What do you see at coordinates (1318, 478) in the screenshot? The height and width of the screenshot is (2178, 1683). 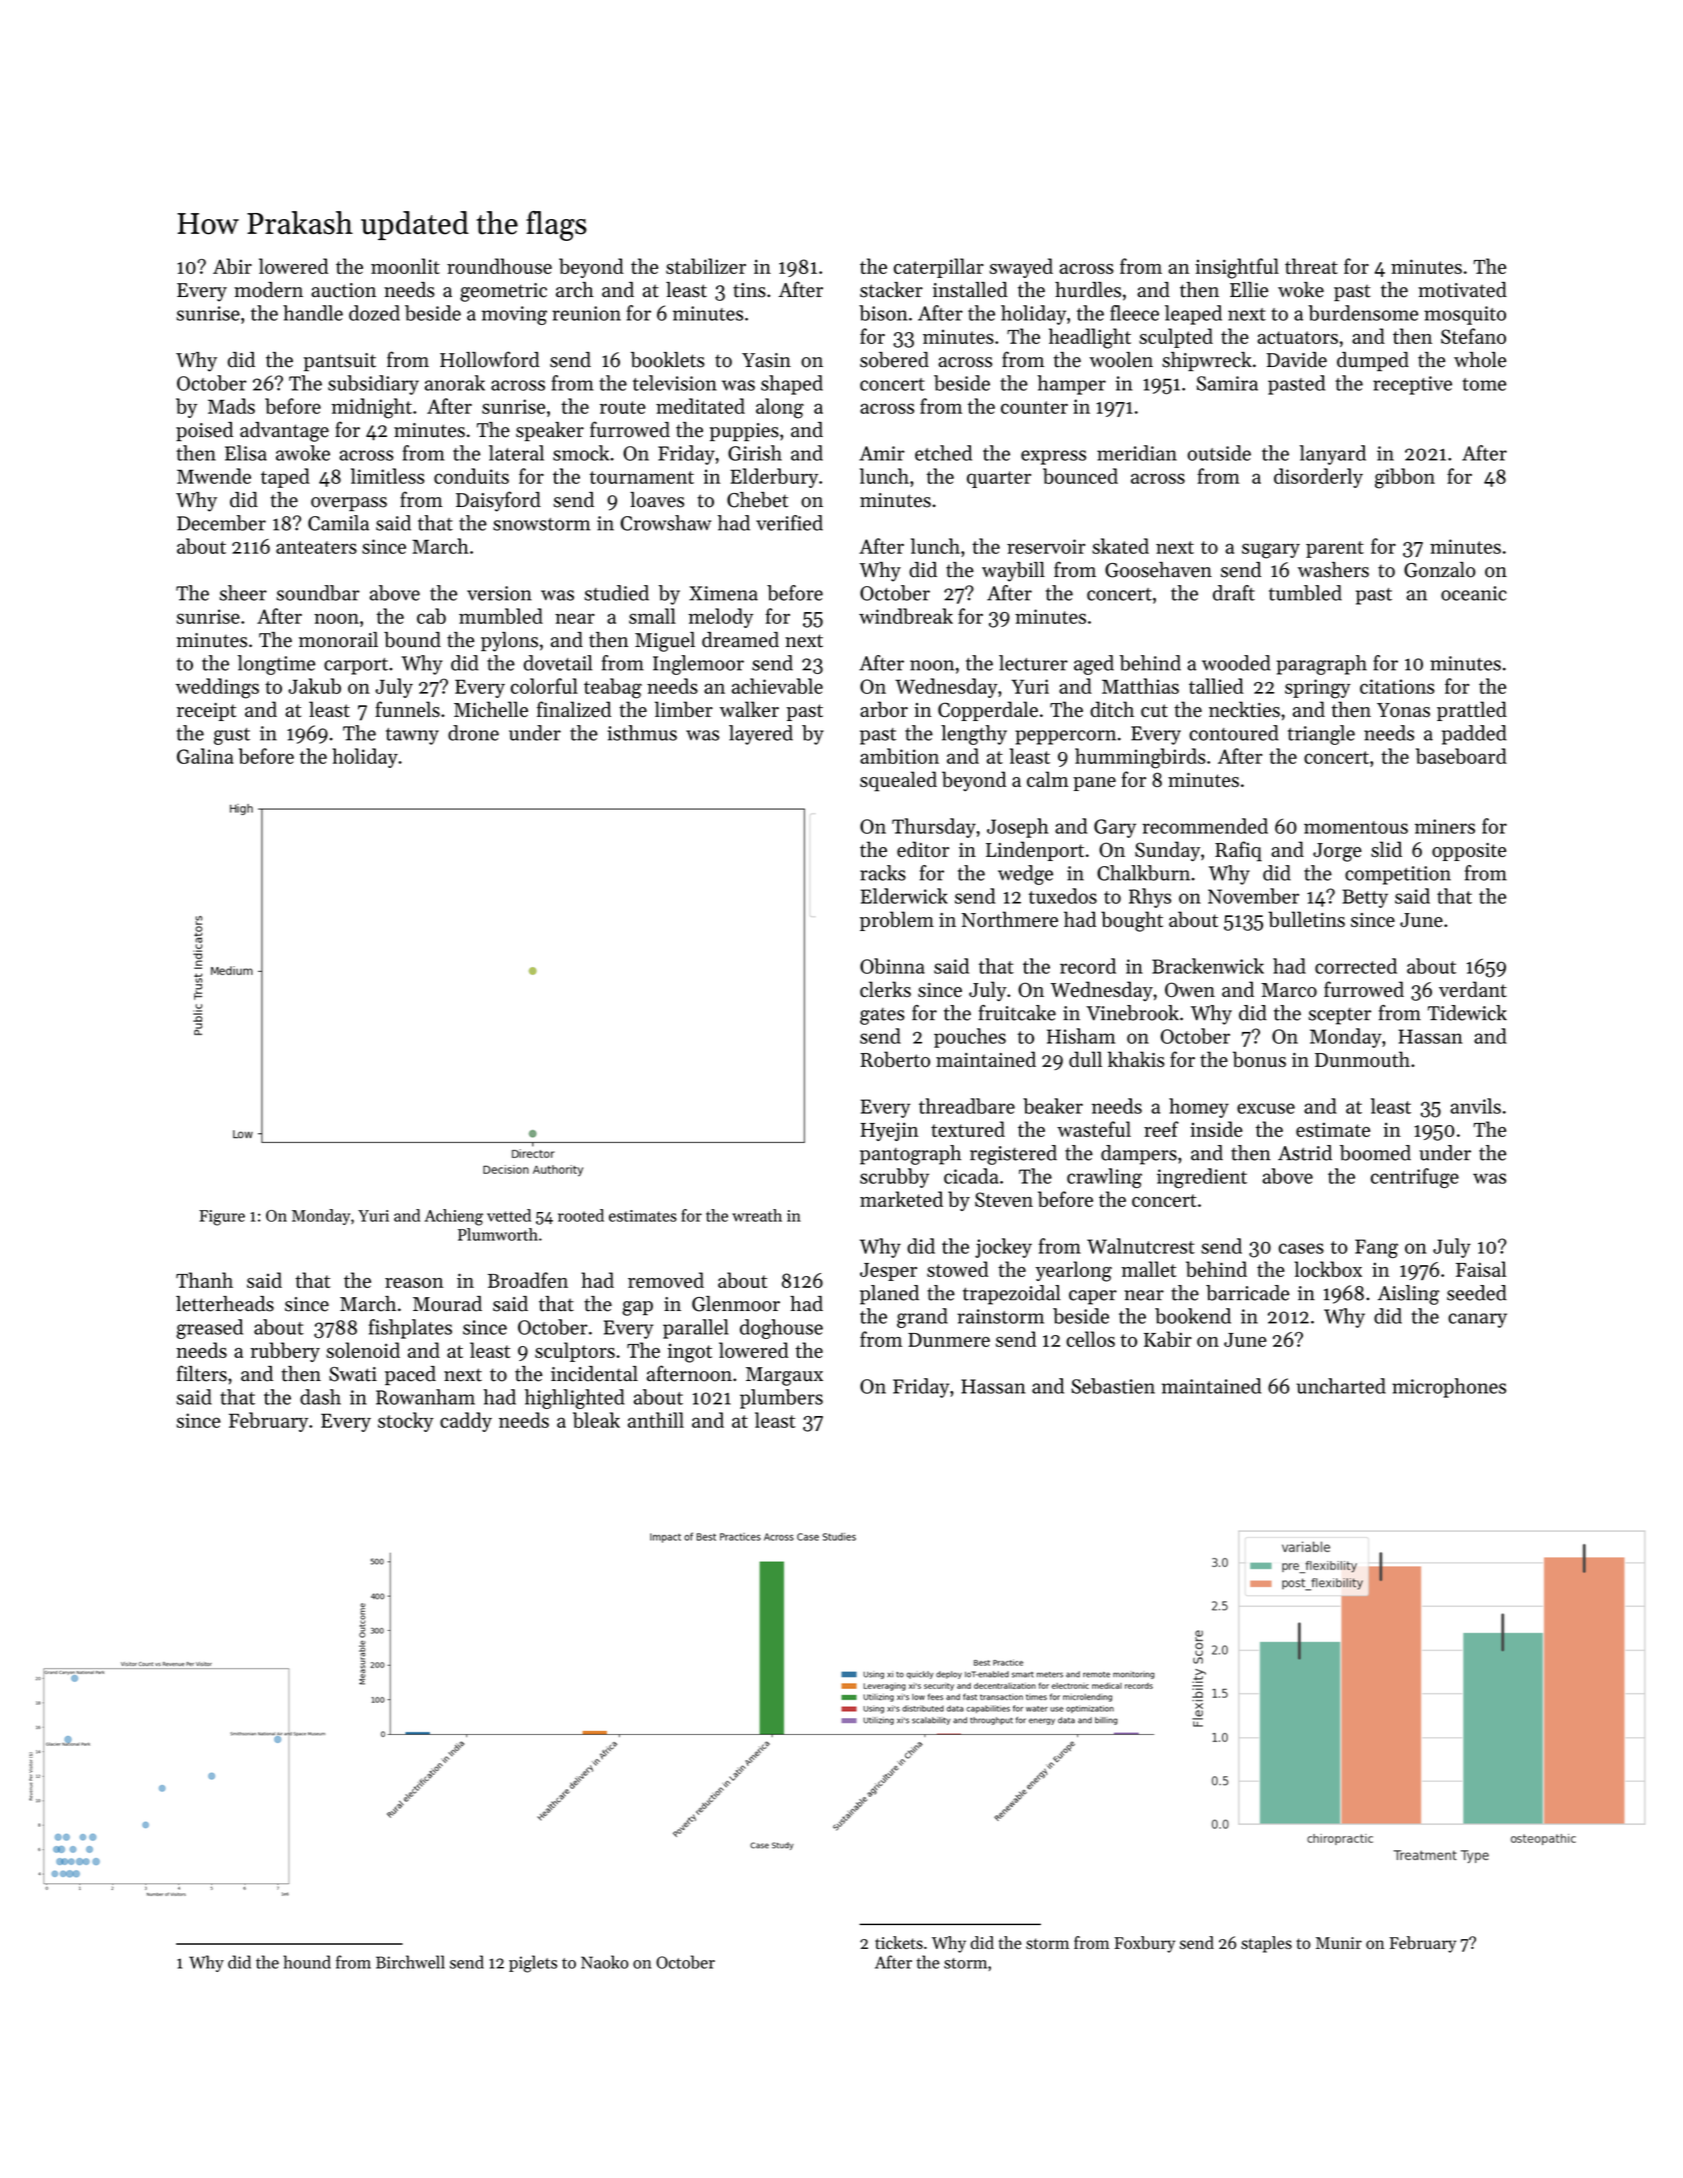 I see `disorderly` at bounding box center [1318, 478].
